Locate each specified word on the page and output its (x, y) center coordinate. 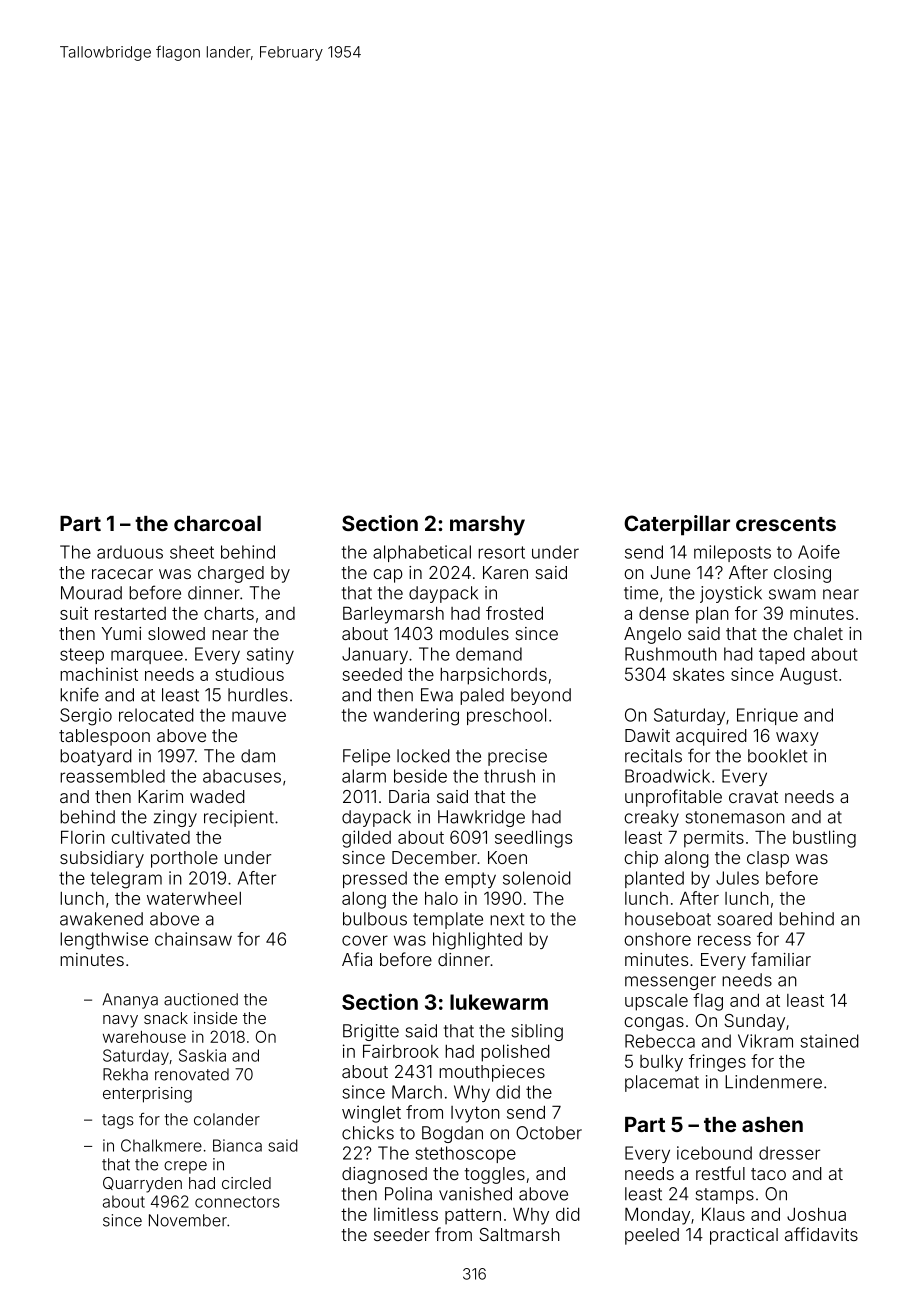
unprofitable (673, 798)
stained (829, 1041)
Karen (505, 572)
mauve (259, 716)
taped (782, 655)
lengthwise (104, 941)
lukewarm (499, 1002)
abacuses (242, 776)
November (188, 1220)
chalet (818, 633)
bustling (824, 839)
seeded (372, 674)
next (507, 919)
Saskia (202, 1055)
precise (517, 757)
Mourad (91, 593)
